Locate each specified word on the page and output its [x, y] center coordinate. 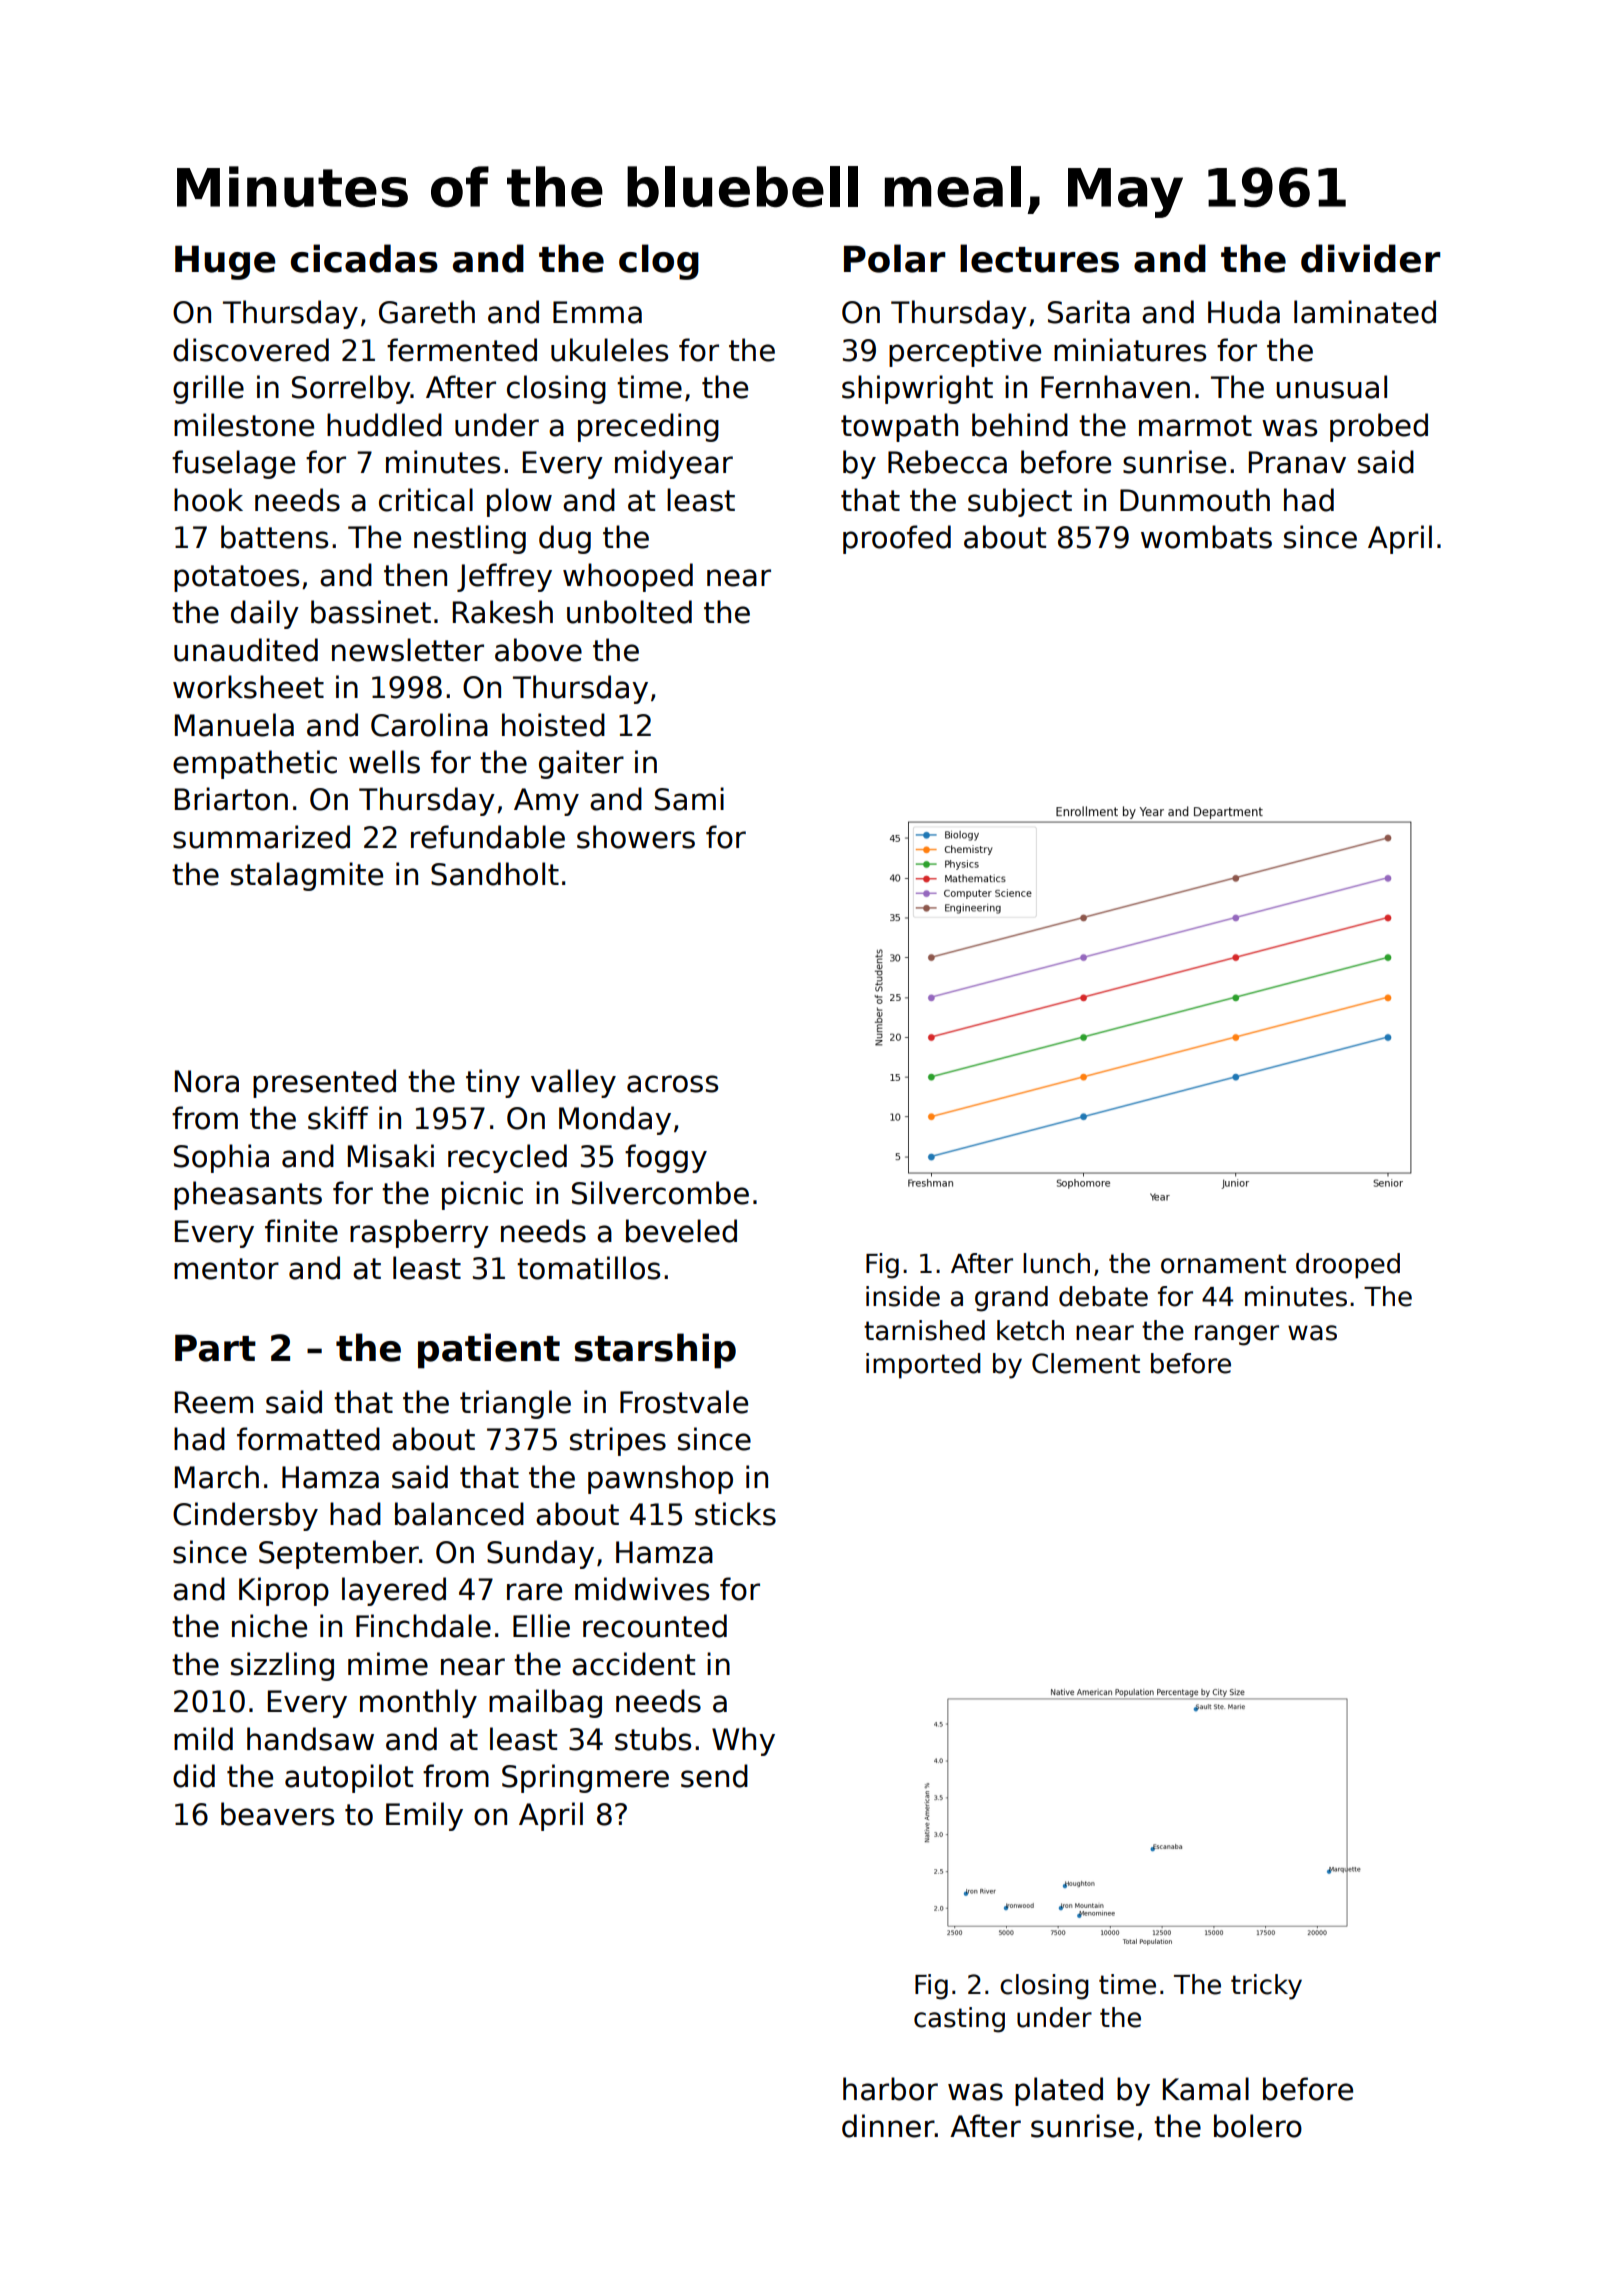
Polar [895, 258]
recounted [655, 1626]
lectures [1039, 258]
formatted [308, 1439]
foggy [666, 1158]
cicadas [364, 258]
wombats [1206, 537]
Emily [424, 1816]
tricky [1266, 1987]
